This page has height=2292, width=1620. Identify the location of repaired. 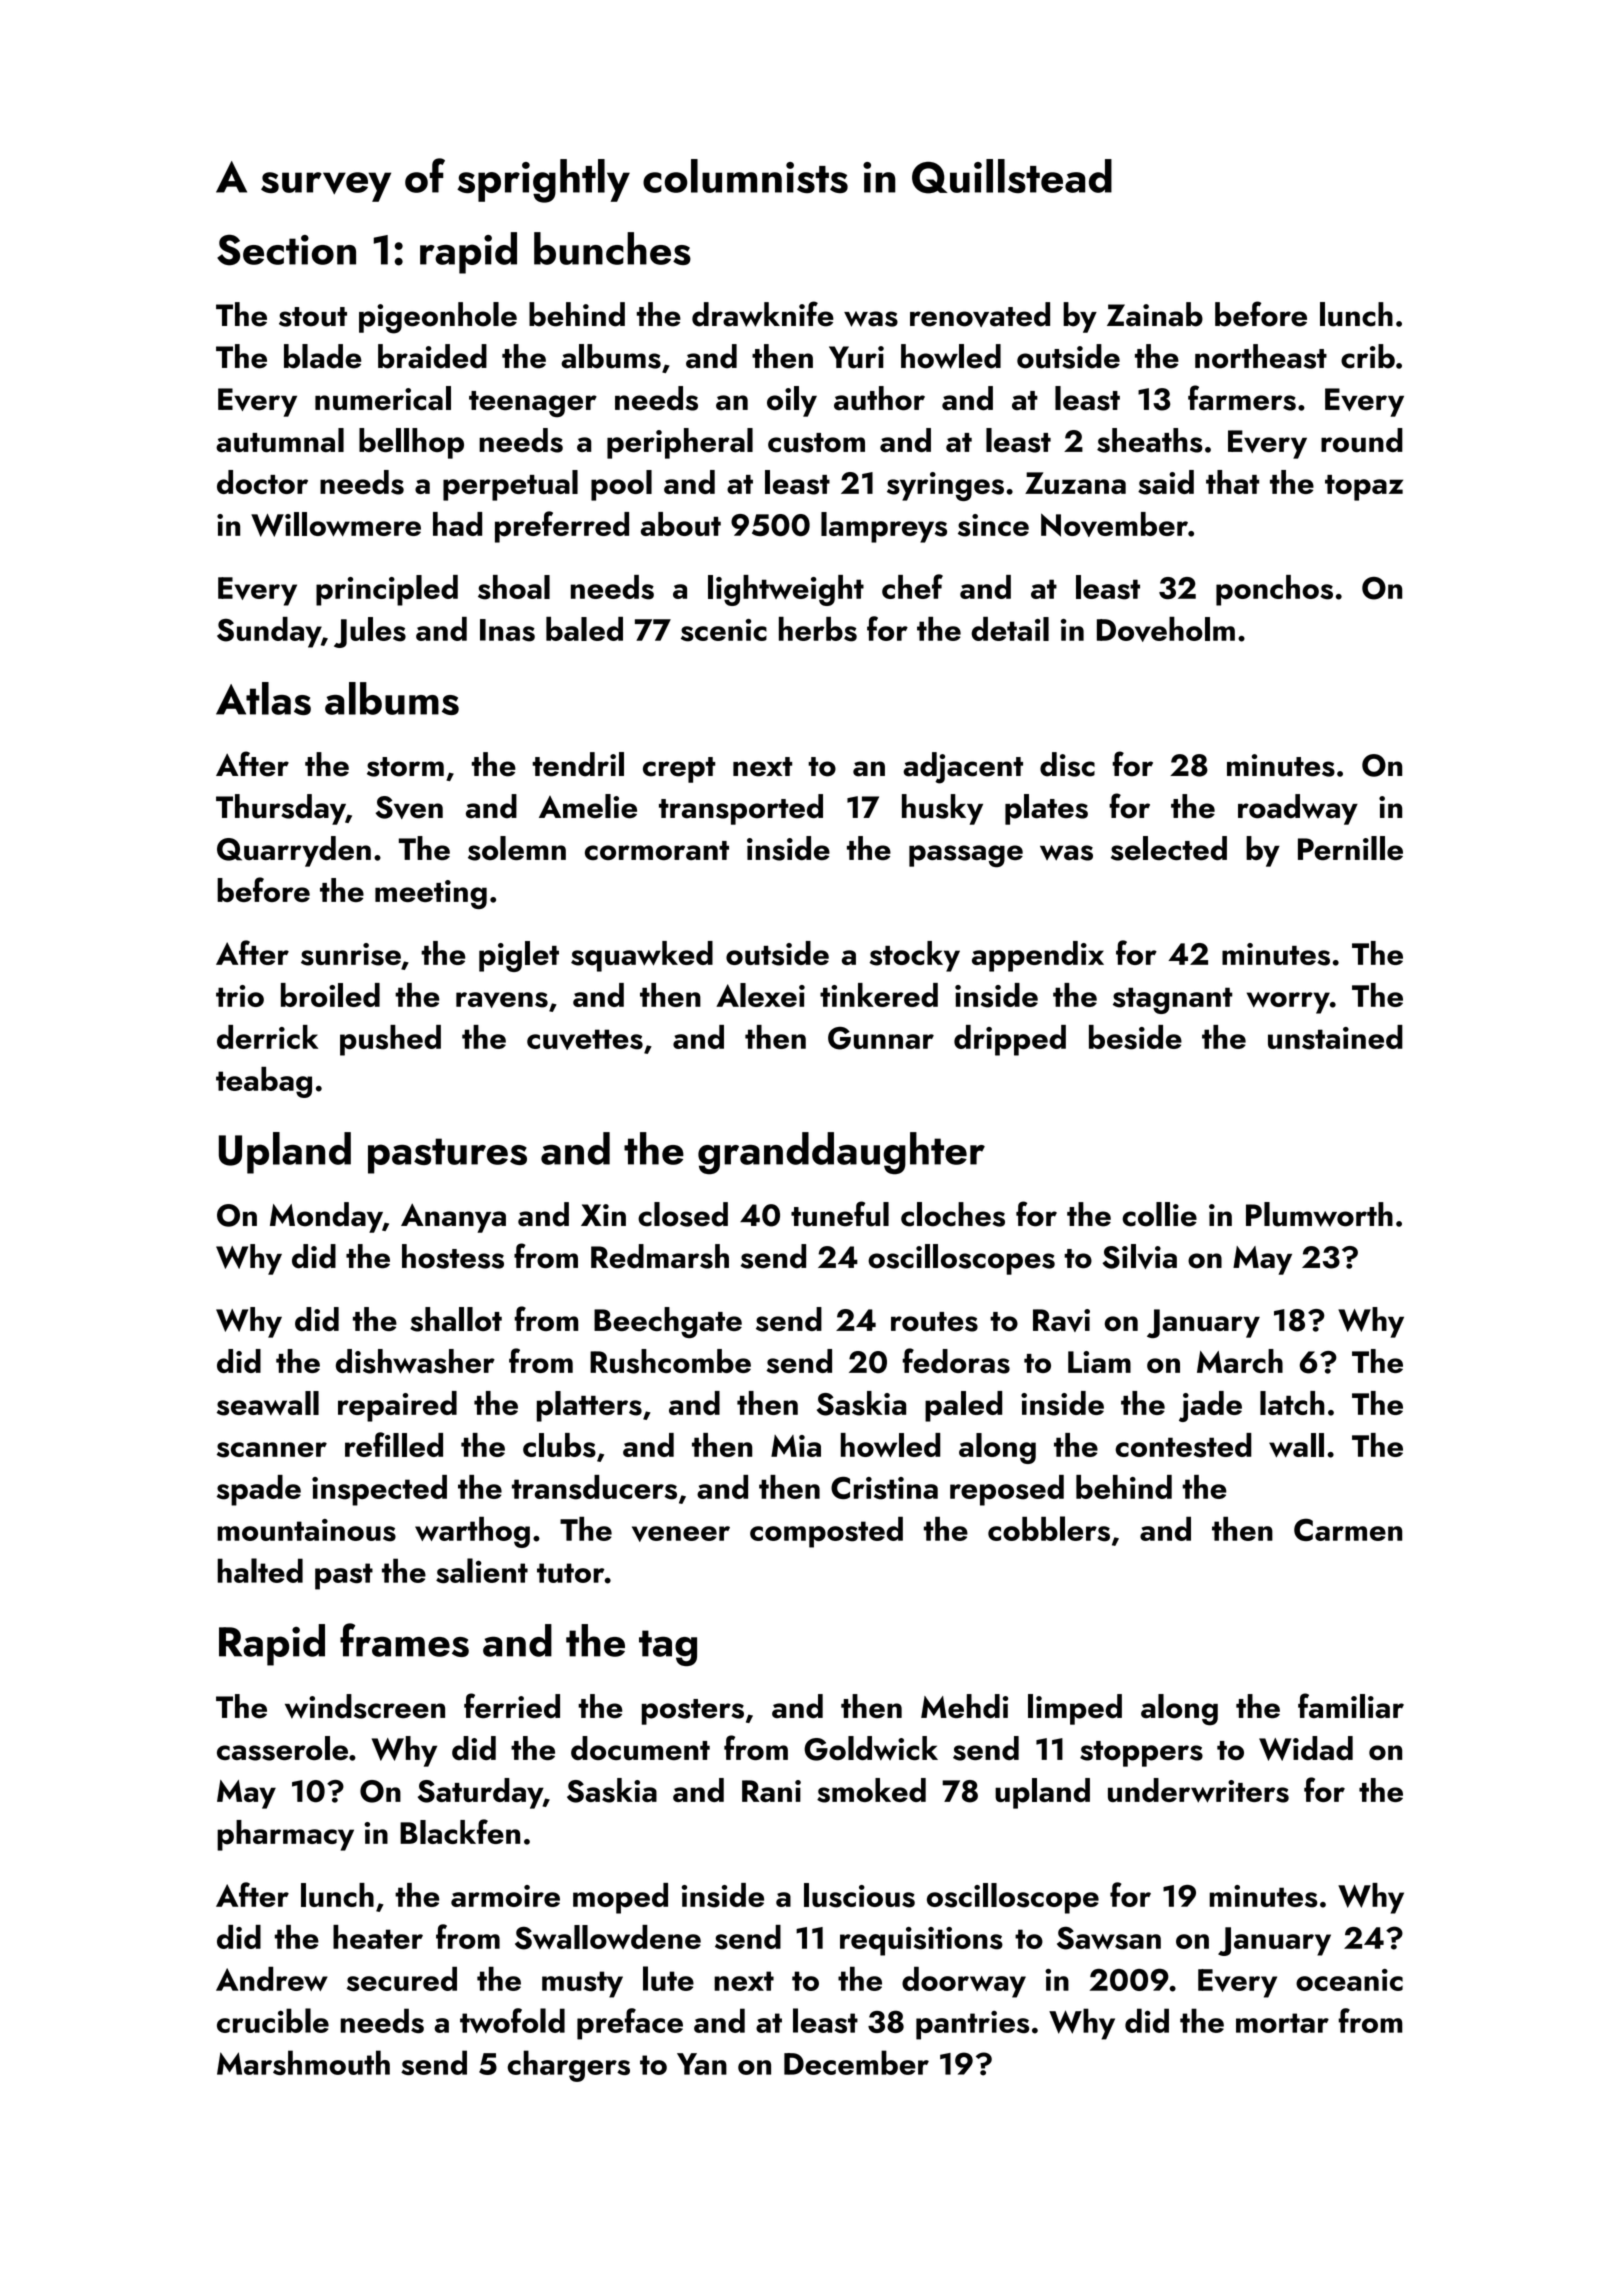
(397, 1406).
